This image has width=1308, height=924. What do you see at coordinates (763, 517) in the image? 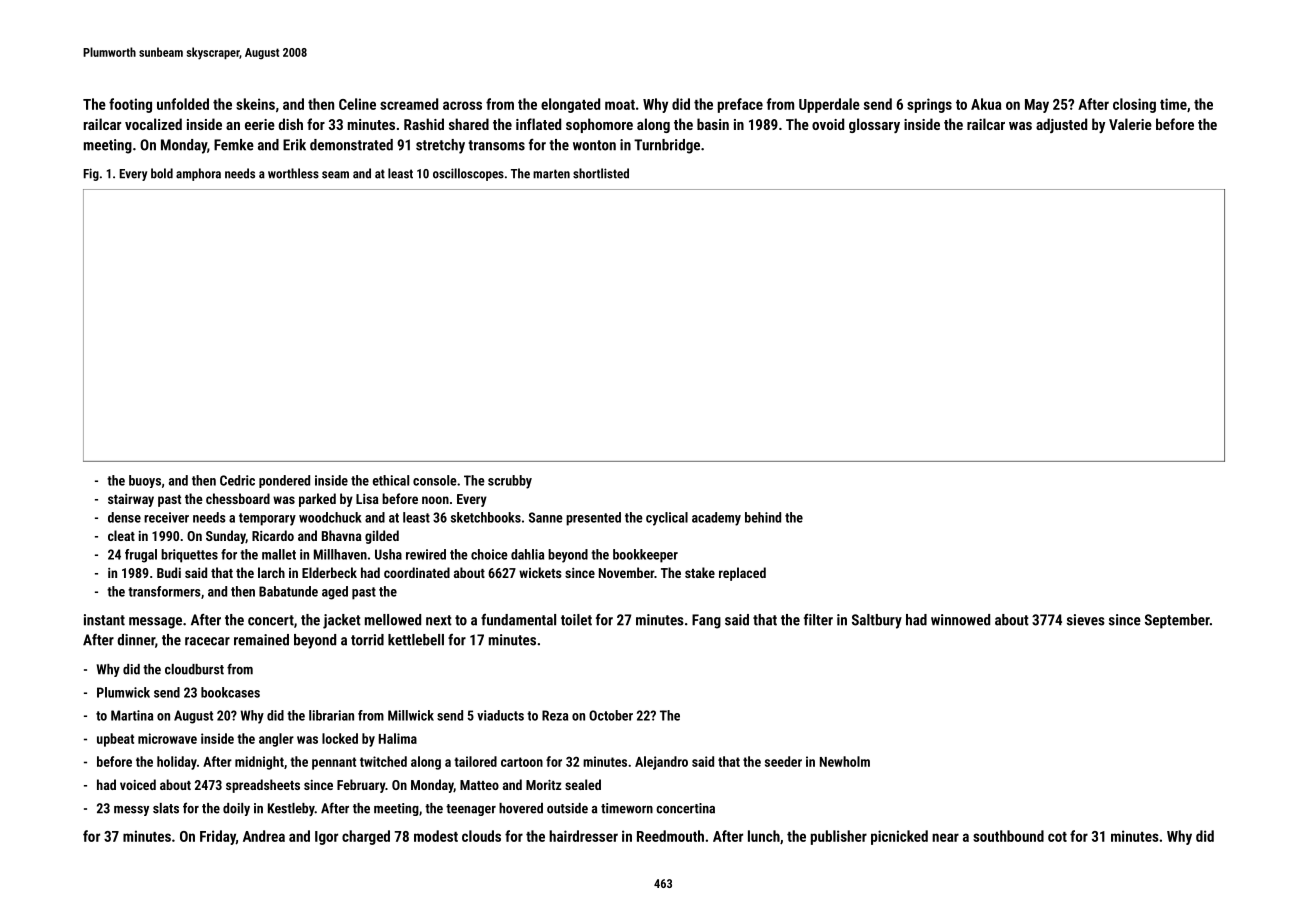
I see `behind` at bounding box center [763, 517].
